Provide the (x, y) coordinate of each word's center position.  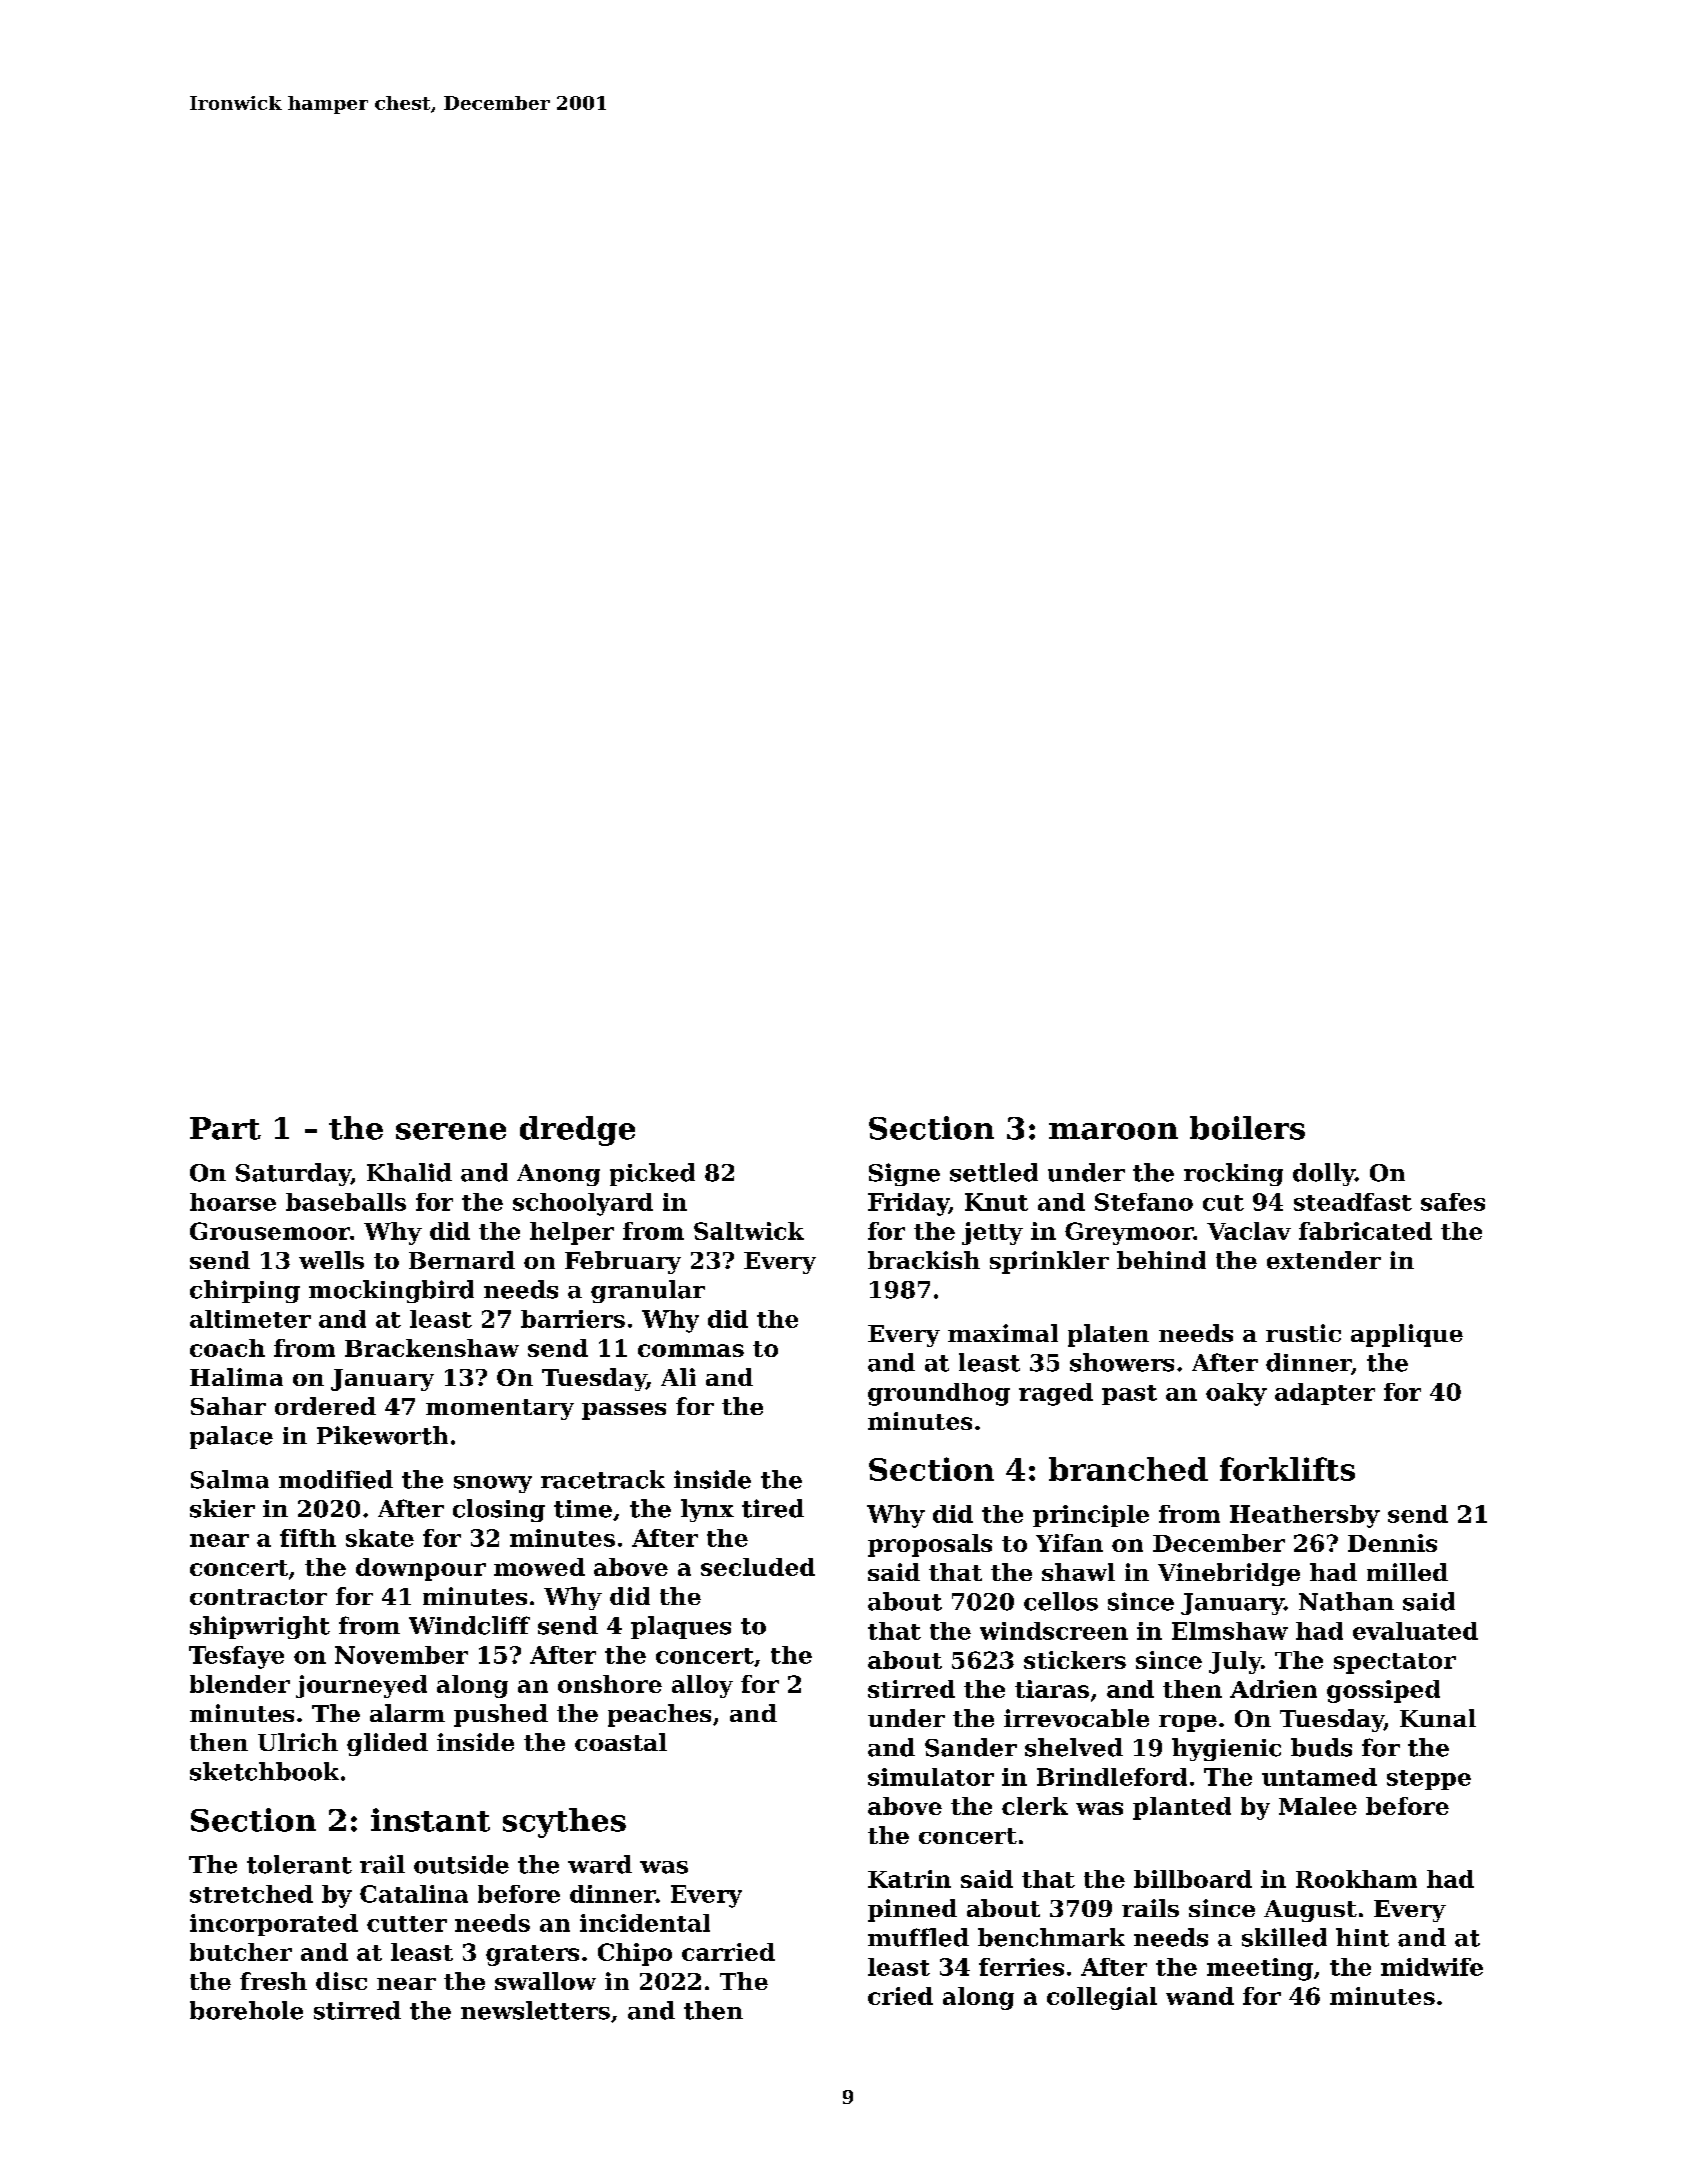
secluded (758, 1567)
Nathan (1346, 1601)
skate (380, 1538)
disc (341, 1981)
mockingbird (391, 1291)
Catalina (414, 1894)
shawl (1078, 1572)
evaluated (1415, 1631)
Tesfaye (236, 1657)
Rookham (1356, 1879)
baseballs (346, 1202)
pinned (912, 1910)
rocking (1233, 1174)
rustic (1303, 1333)
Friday (908, 1204)
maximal (1003, 1333)
